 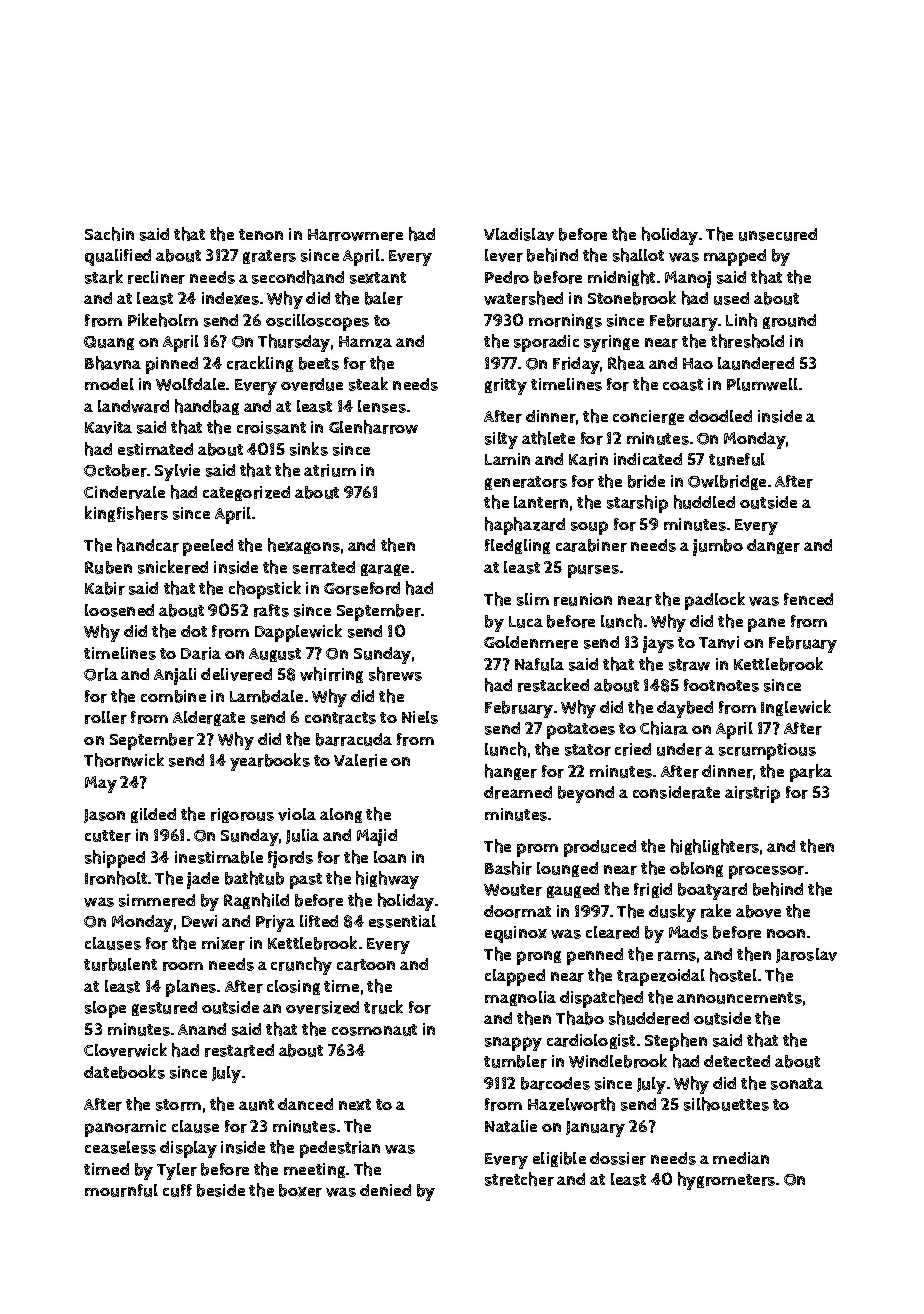 I want to click on Jaroslav, so click(x=806, y=955).
